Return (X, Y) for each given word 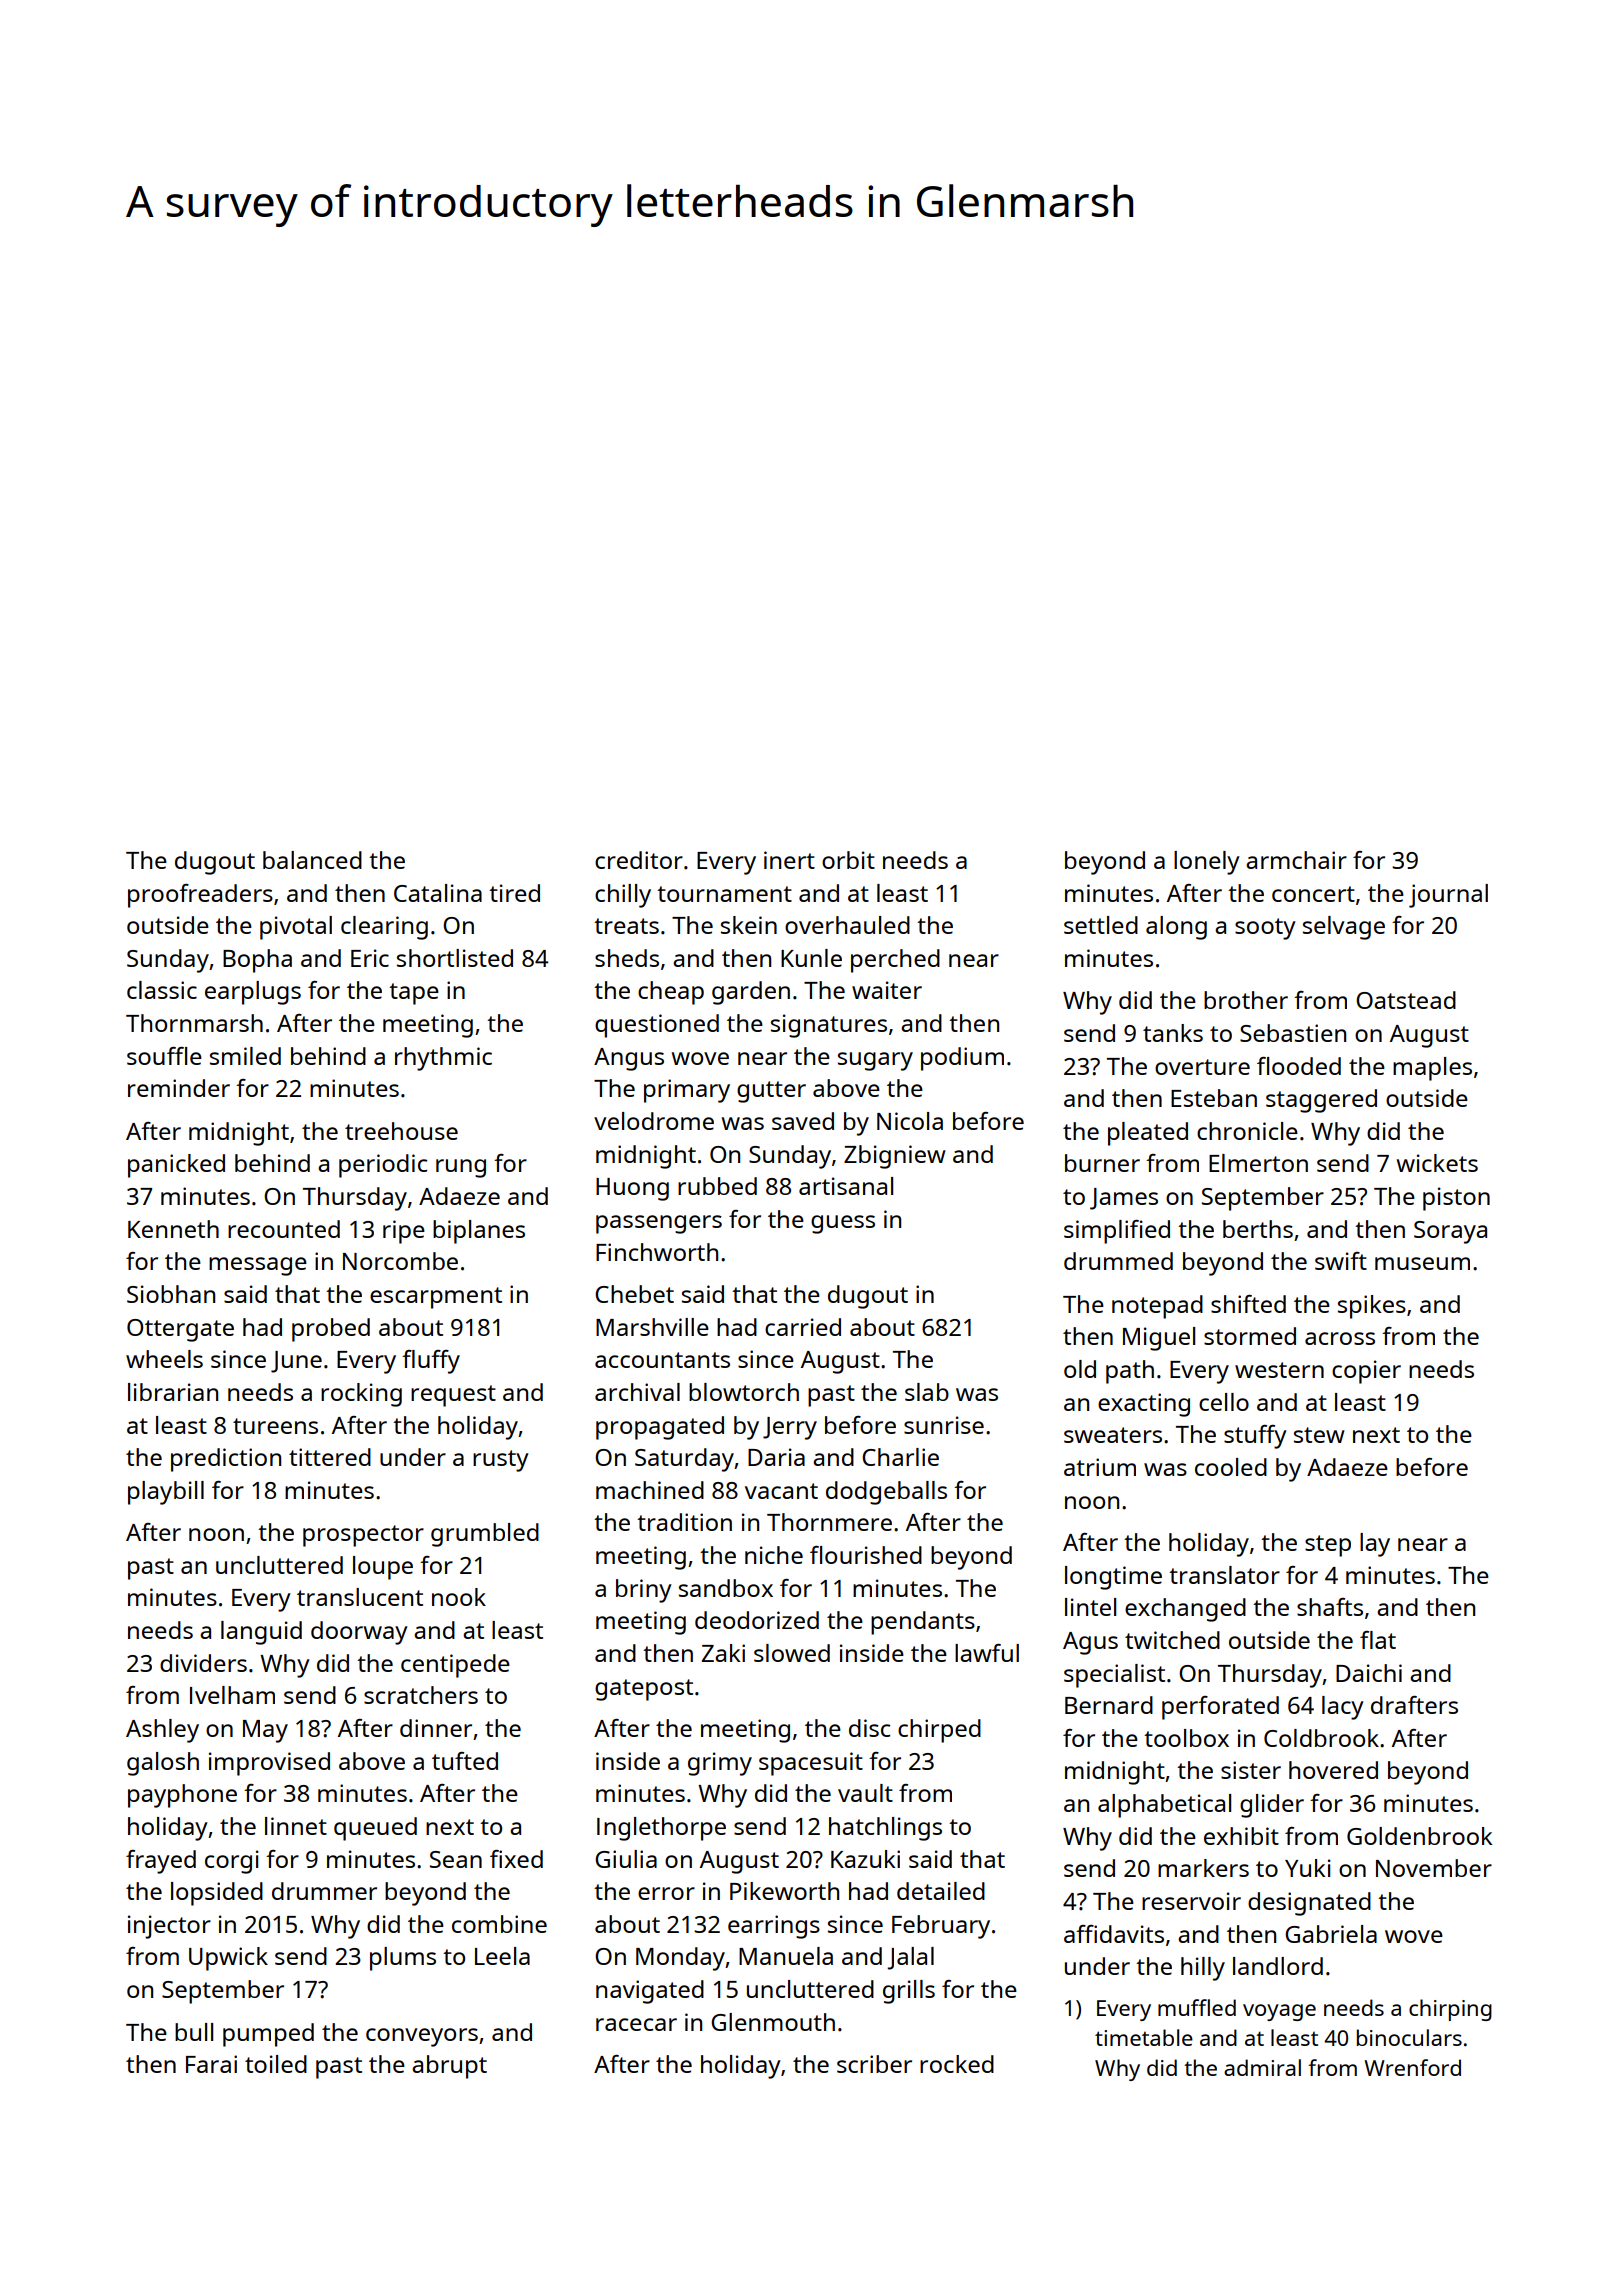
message (258, 1266)
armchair (1296, 860)
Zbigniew (895, 1157)
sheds (627, 958)
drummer (324, 1891)
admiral (1262, 2067)
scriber (874, 2064)
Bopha (257, 961)
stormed (1250, 1336)
